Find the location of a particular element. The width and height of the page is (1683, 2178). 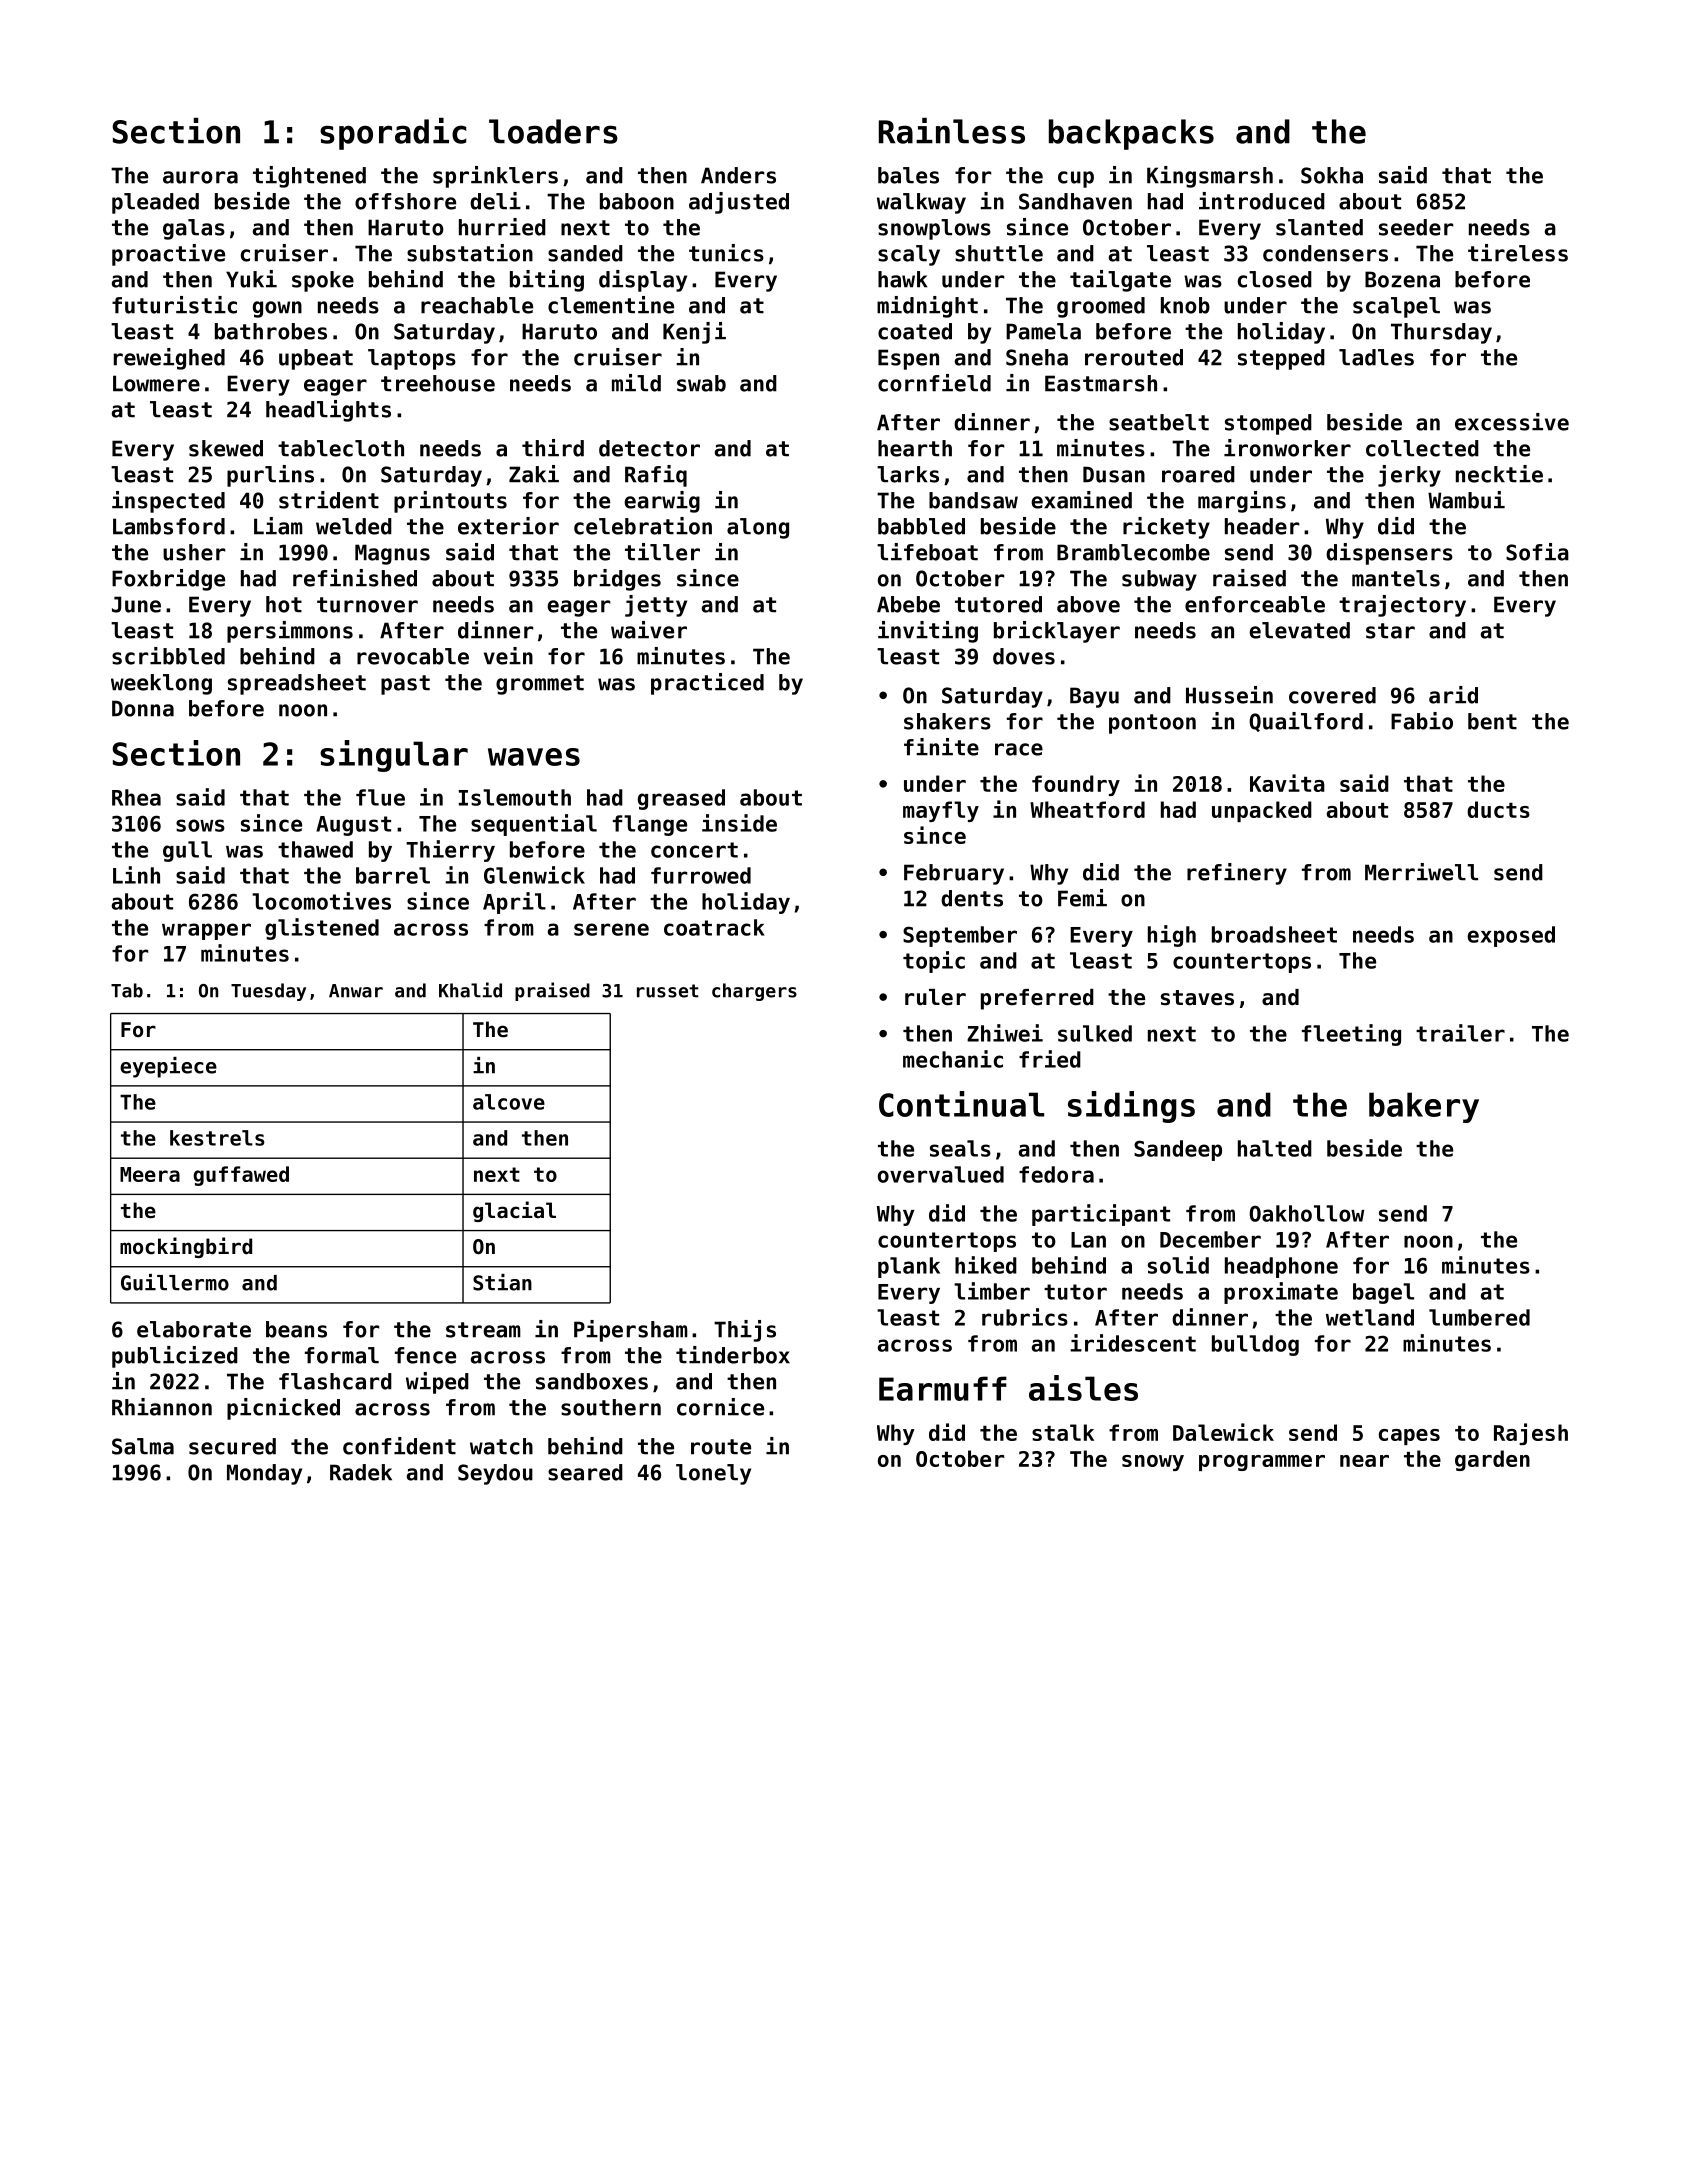

hiked is located at coordinates (986, 1265).
